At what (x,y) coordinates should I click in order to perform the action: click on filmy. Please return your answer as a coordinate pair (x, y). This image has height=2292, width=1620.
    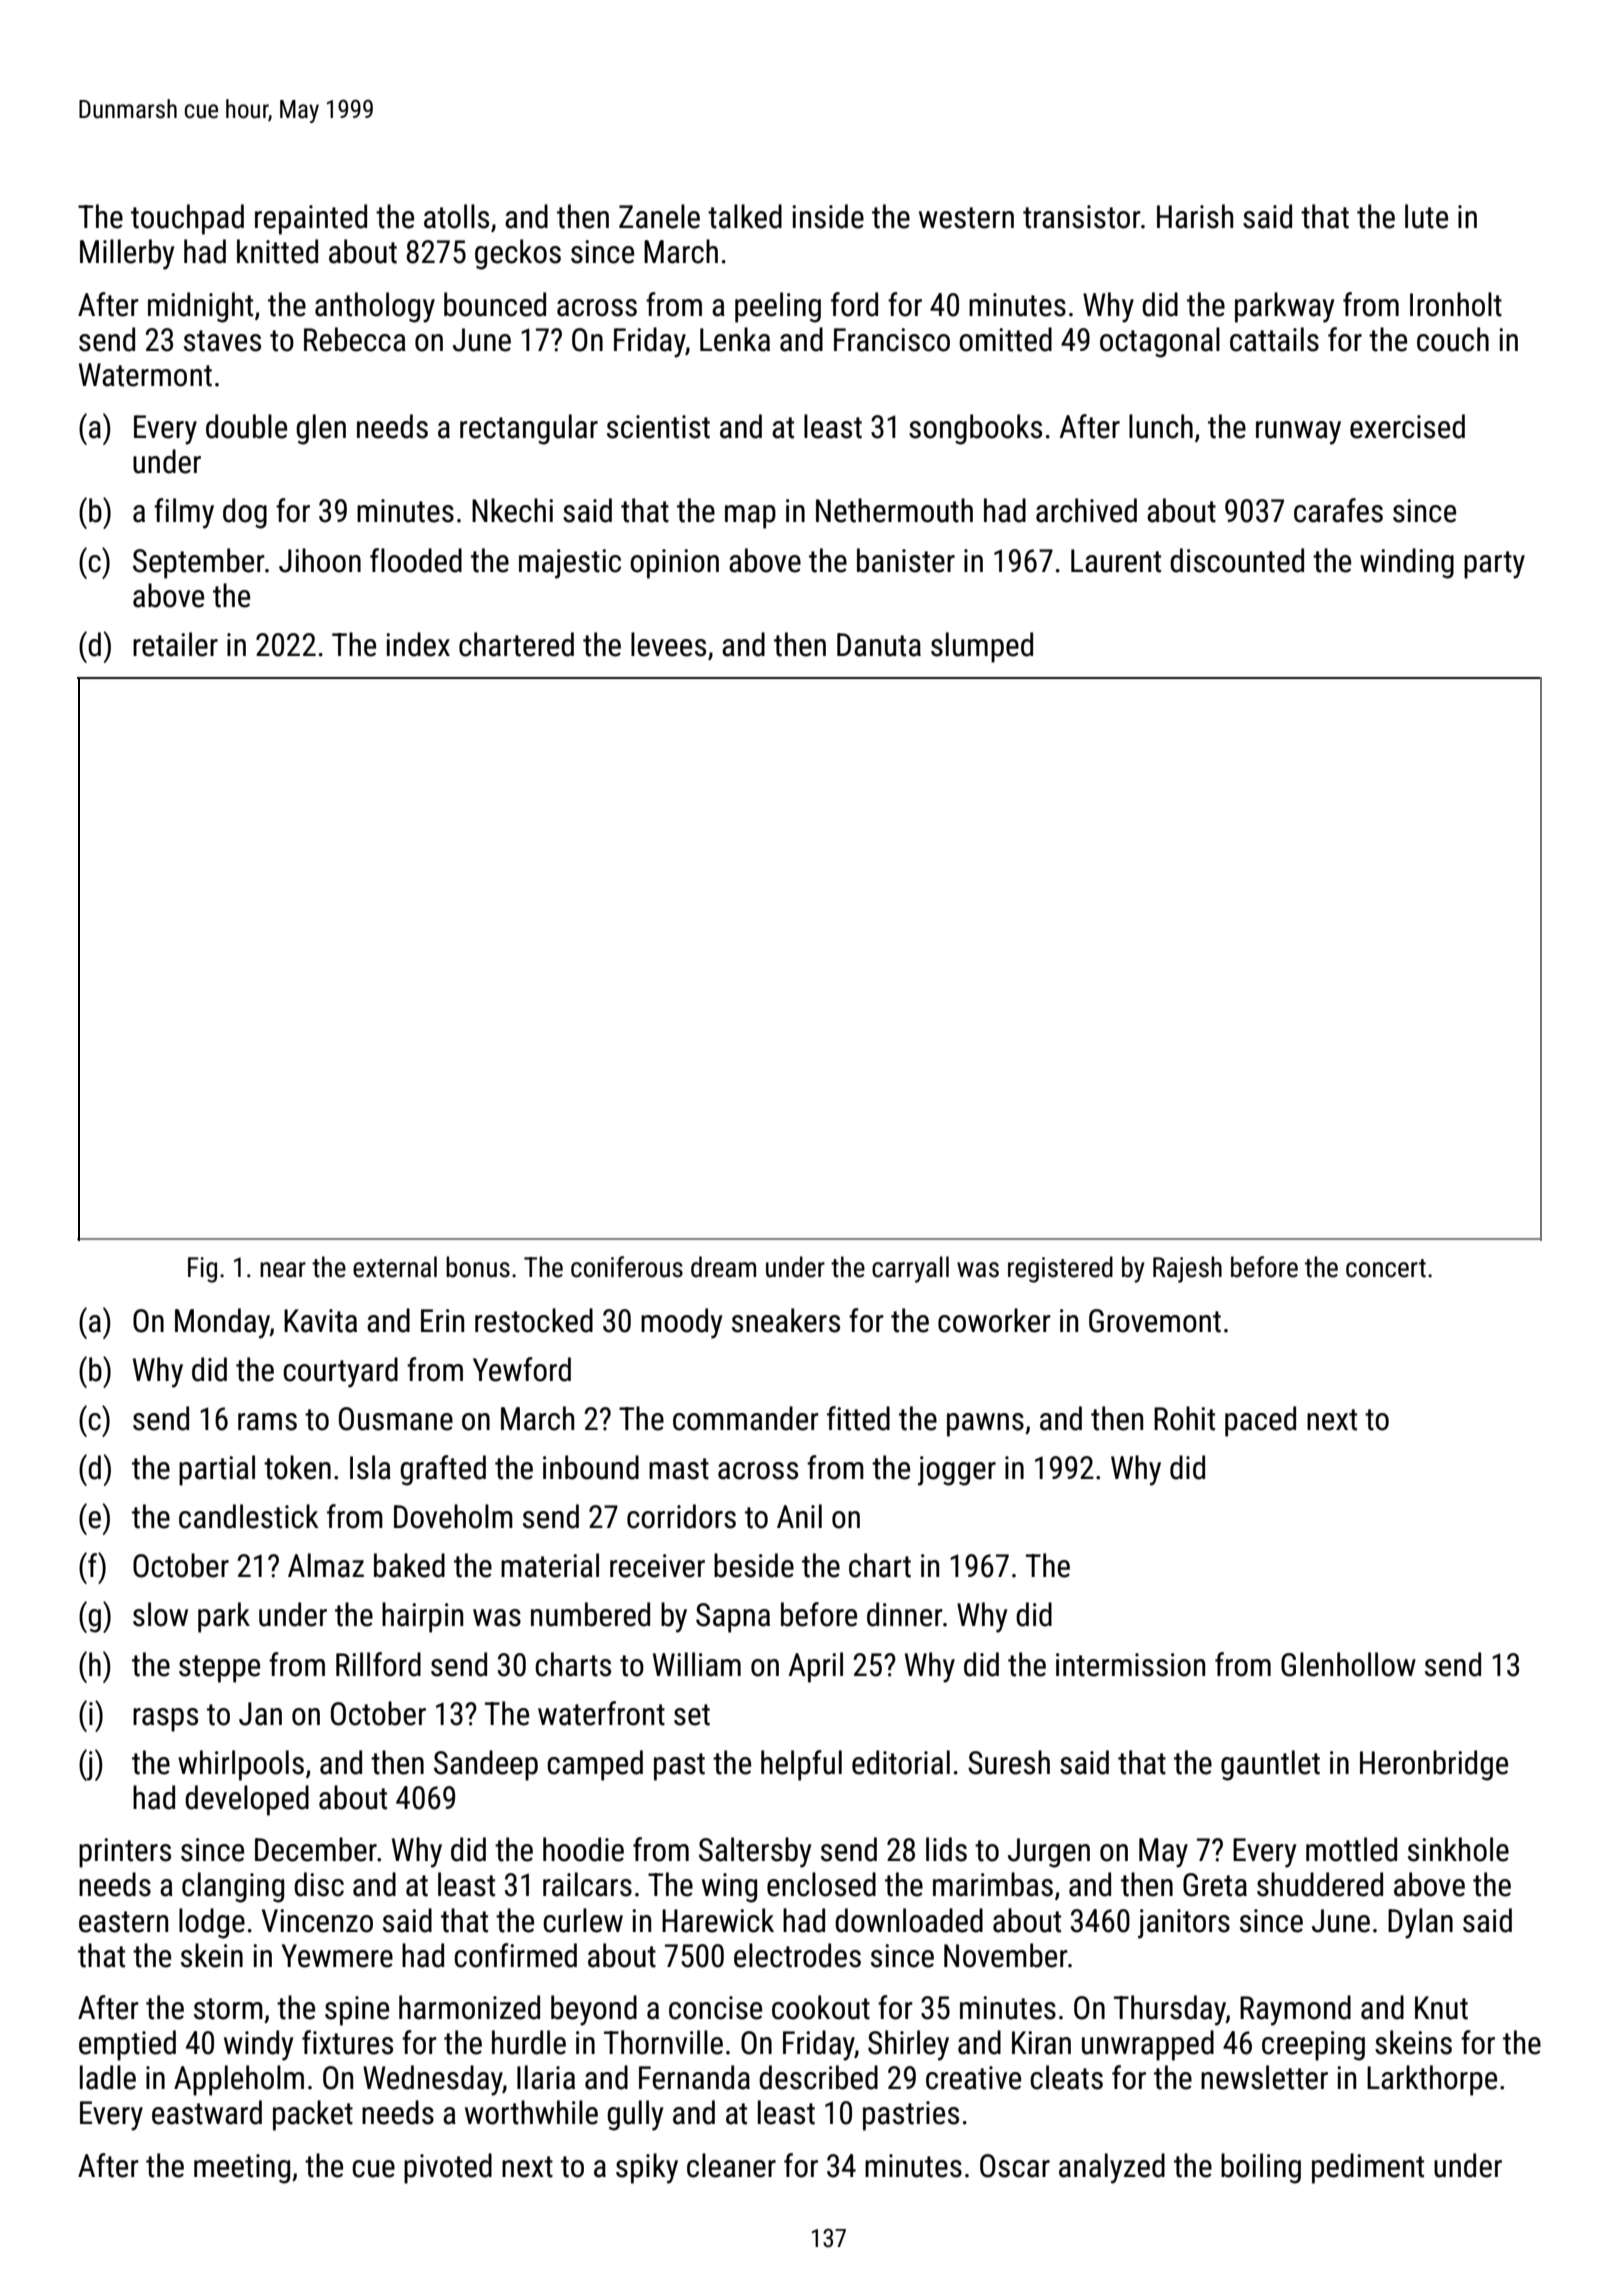
    Looking at the image, I should click on (184, 513).
